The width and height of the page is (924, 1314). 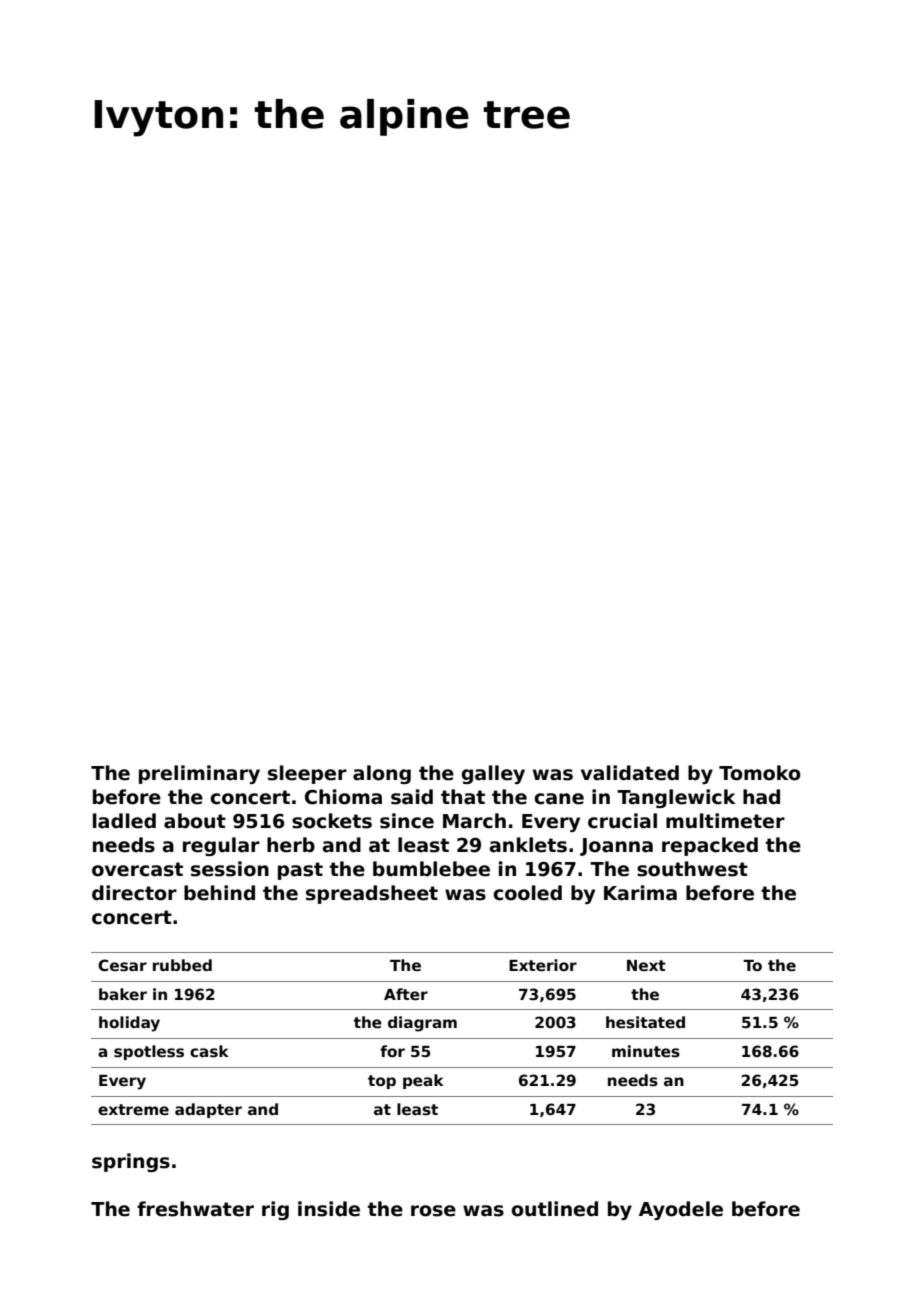 I want to click on galley, so click(x=493, y=774).
